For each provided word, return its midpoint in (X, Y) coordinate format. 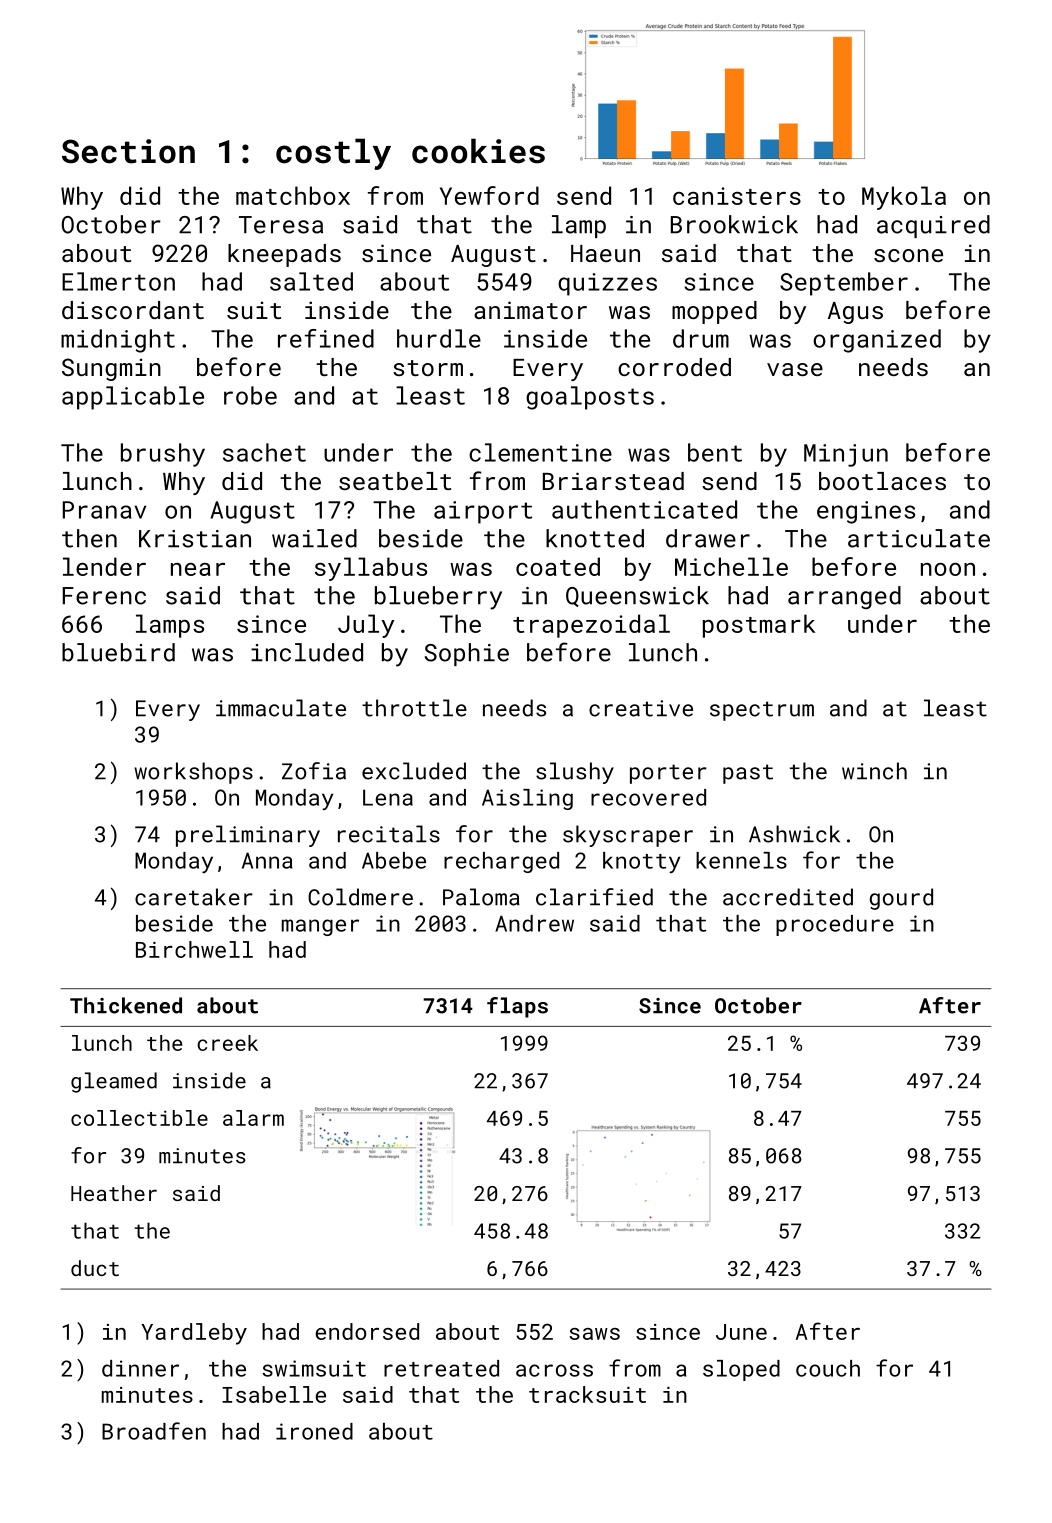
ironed (314, 1431)
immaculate (281, 708)
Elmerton (118, 281)
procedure (835, 925)
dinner (140, 1368)
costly (333, 154)
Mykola (904, 198)
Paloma (481, 897)
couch (828, 1368)
